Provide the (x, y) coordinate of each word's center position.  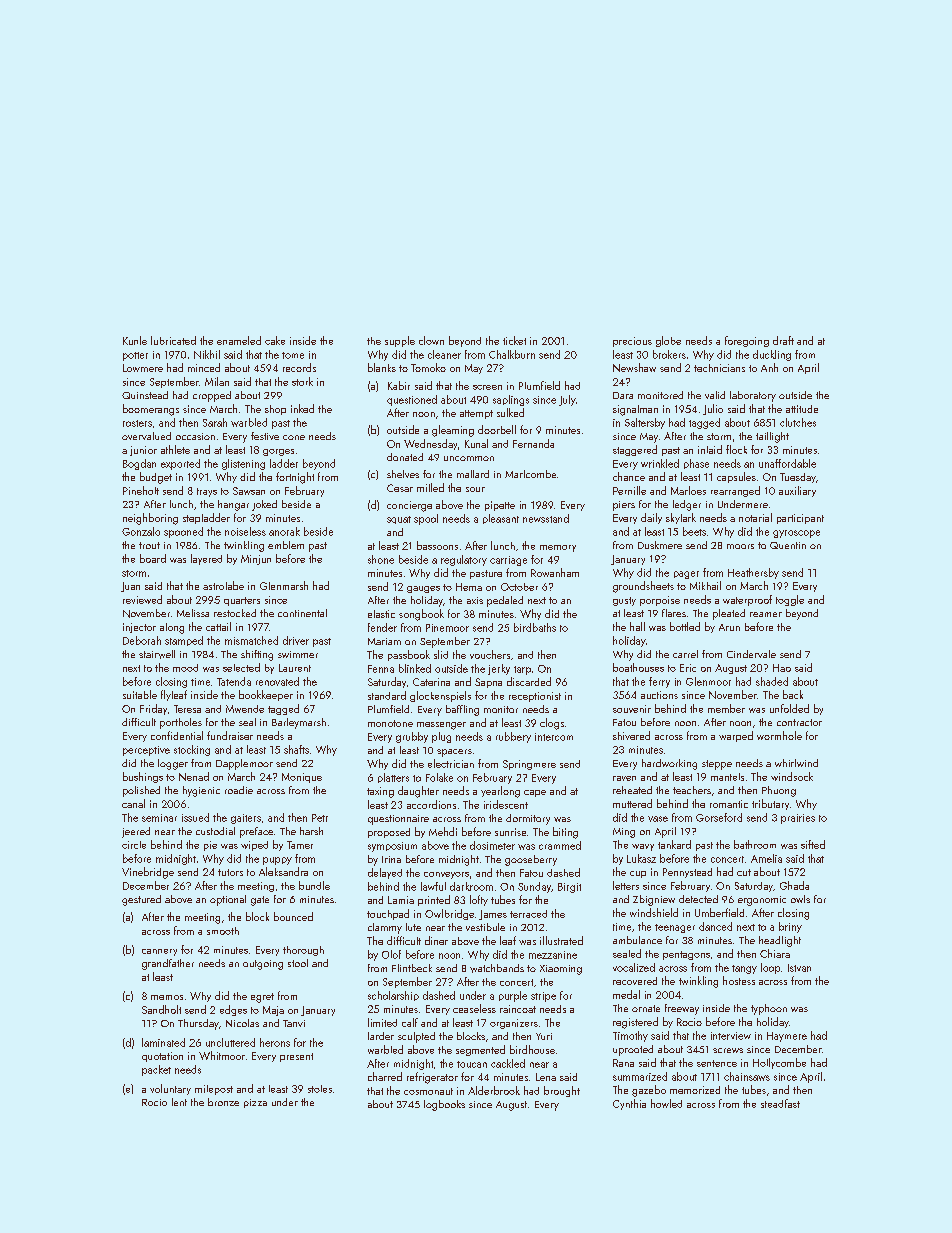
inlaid (710, 449)
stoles (320, 1089)
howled (666, 1103)
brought (562, 1091)
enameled (239, 340)
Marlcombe (530, 474)
